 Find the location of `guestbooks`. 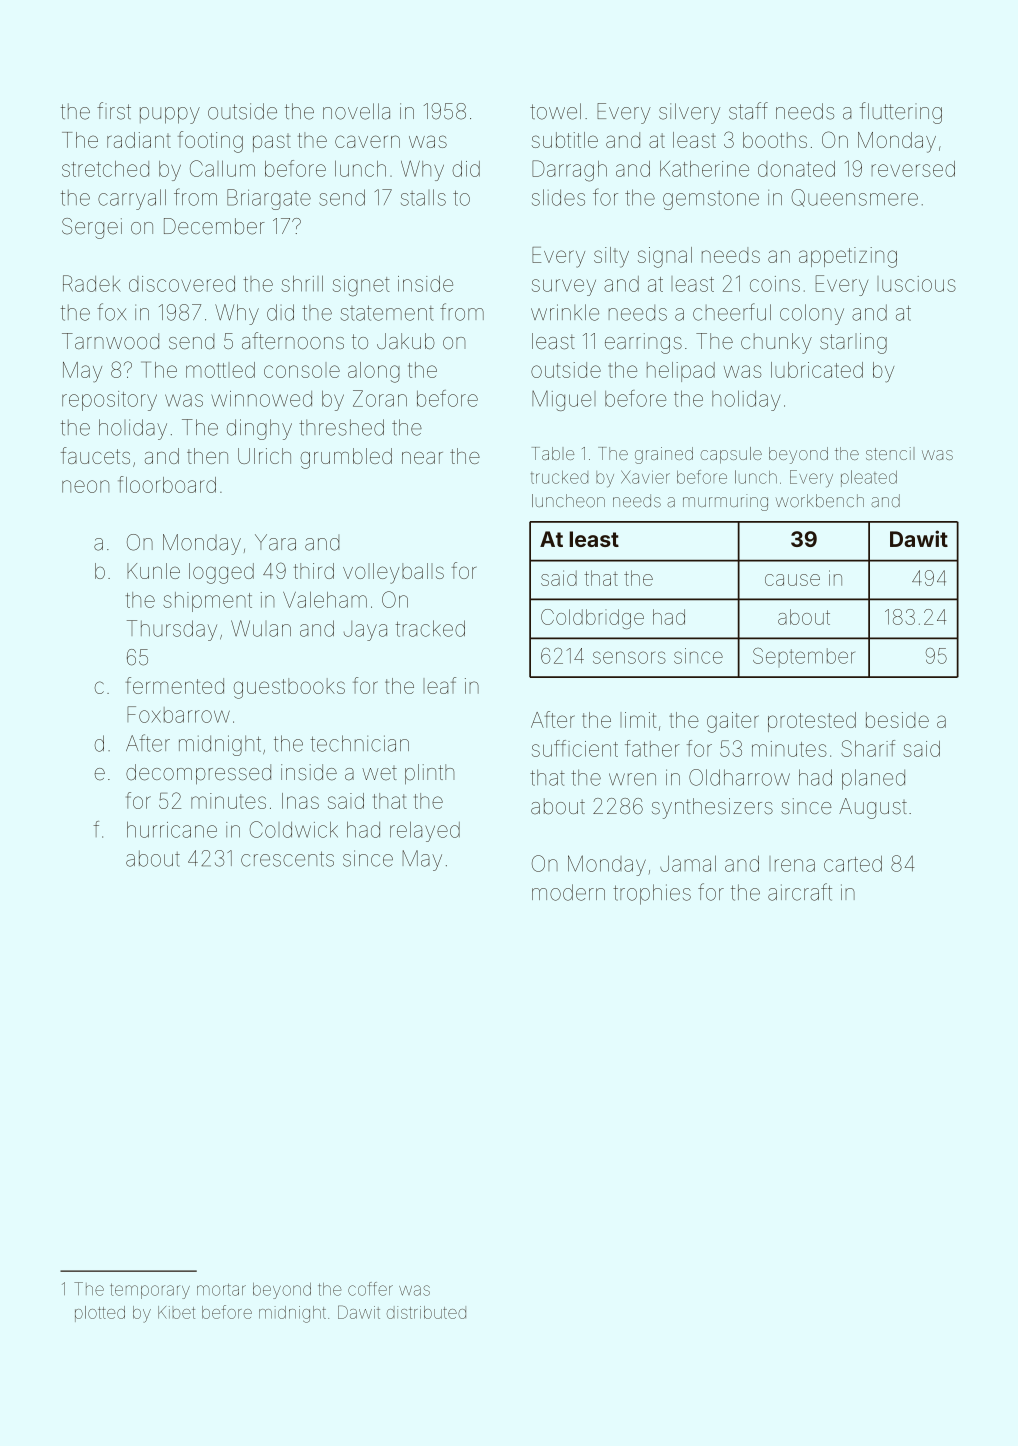

guestbooks is located at coordinates (289, 688).
